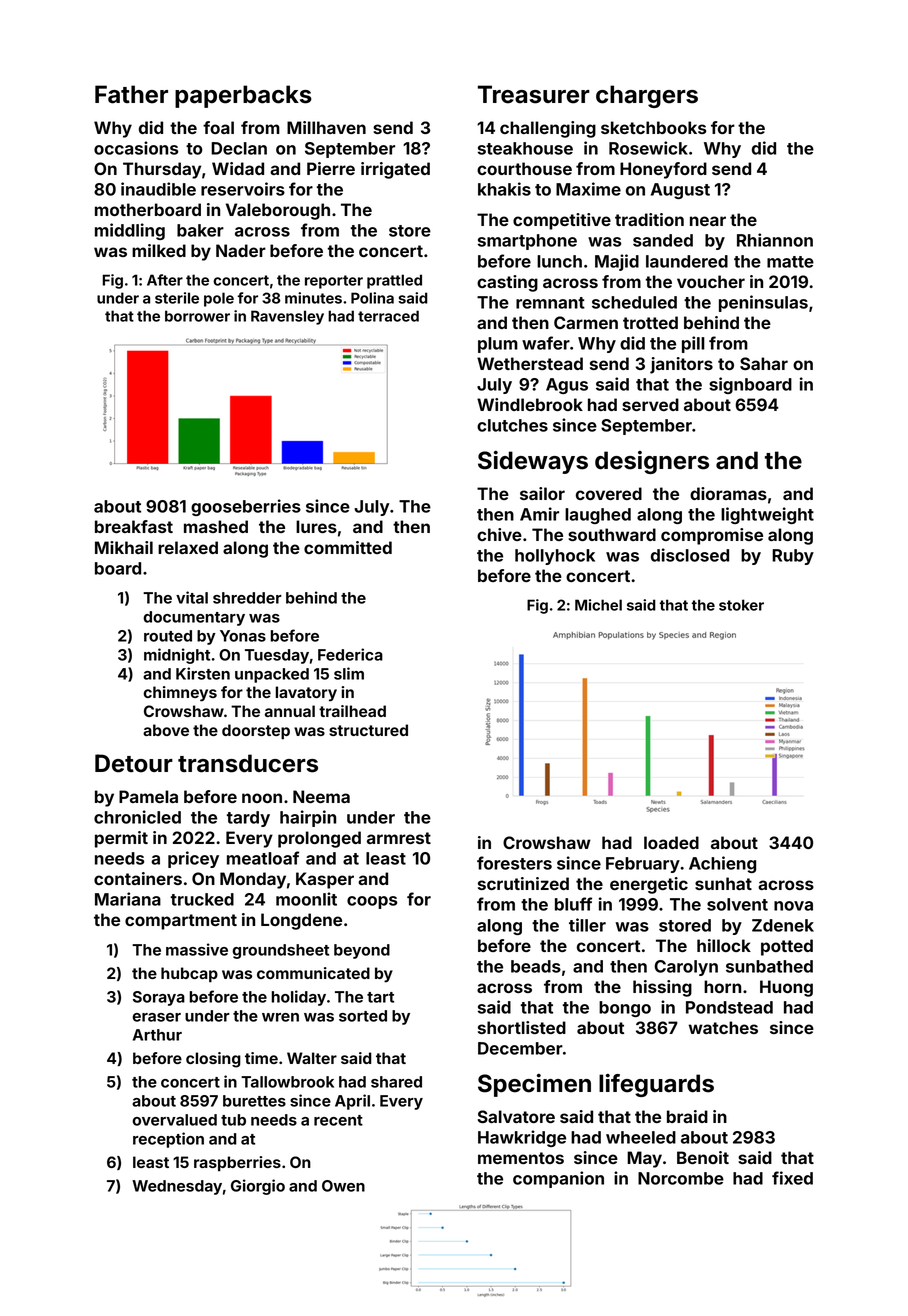 The width and height of the screenshot is (908, 1316). I want to click on stoker, so click(741, 605).
